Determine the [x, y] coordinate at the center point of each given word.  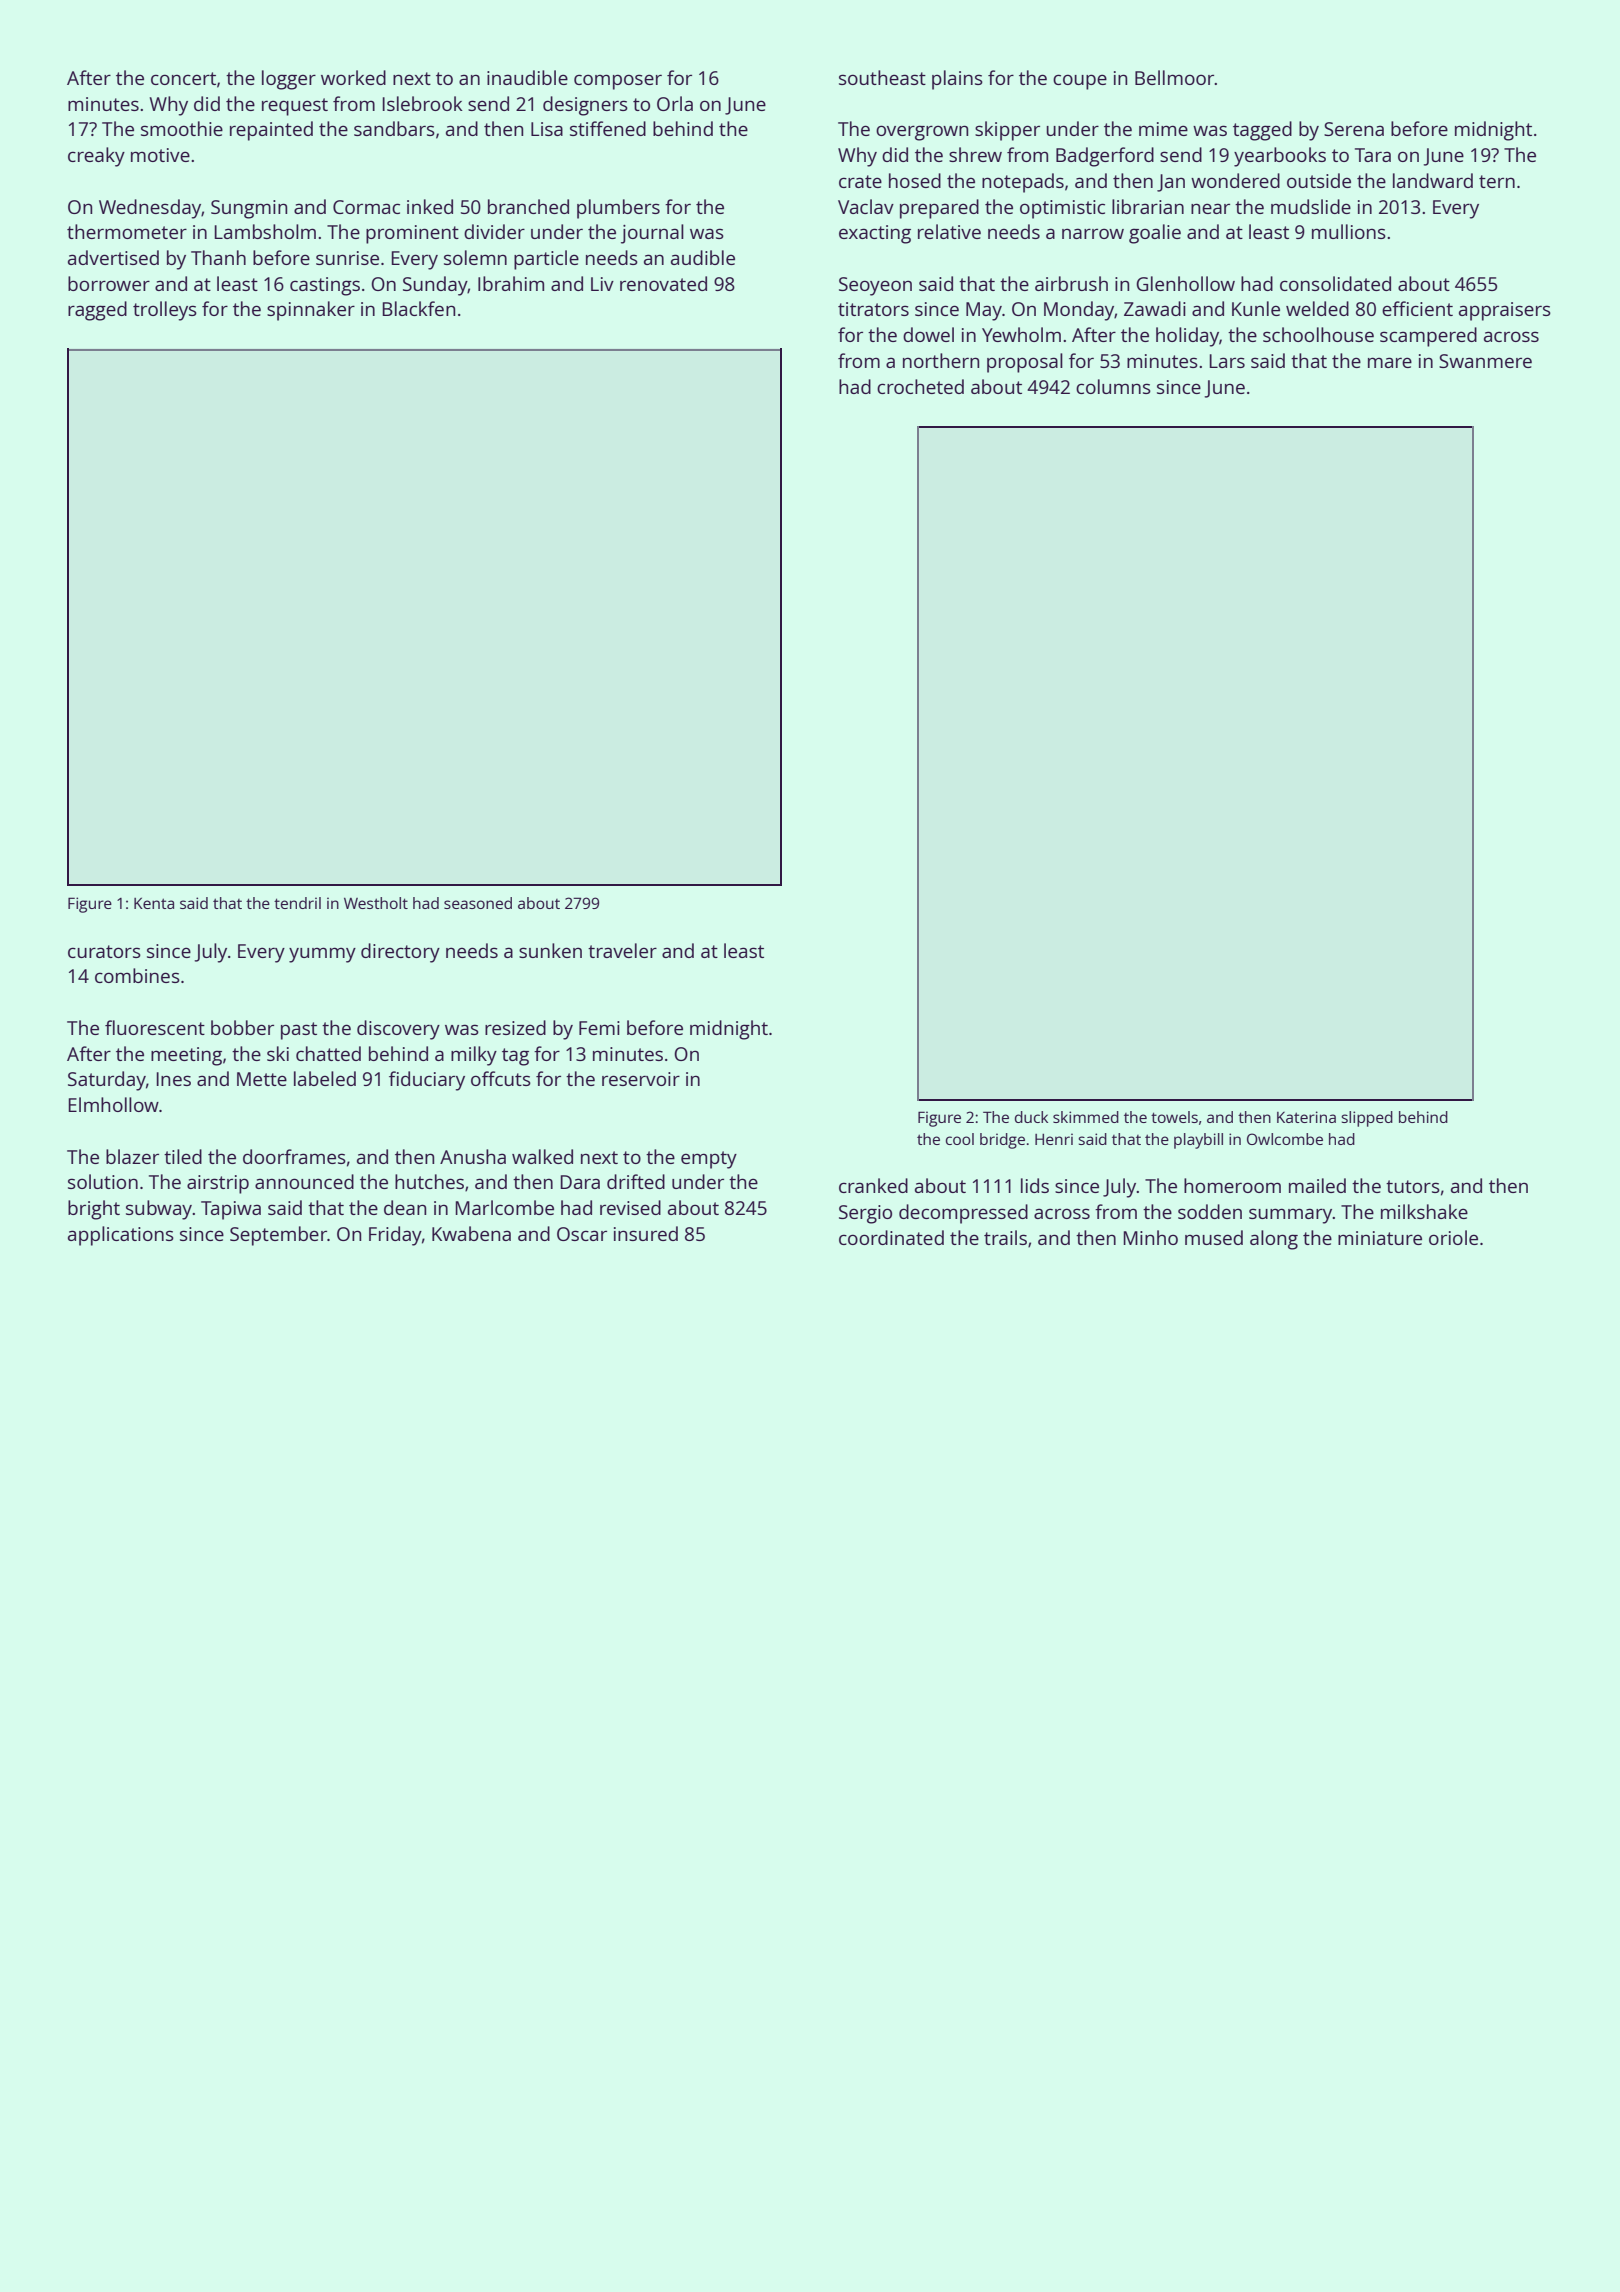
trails [1005, 1237]
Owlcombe [1285, 1139]
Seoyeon [875, 286]
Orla [675, 103]
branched [528, 206]
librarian [1148, 206]
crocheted [920, 386]
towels [1174, 1117]
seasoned [478, 903]
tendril [297, 903]
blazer [132, 1156]
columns [1113, 386]
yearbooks [1280, 157]
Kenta [154, 903]
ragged [97, 311]
